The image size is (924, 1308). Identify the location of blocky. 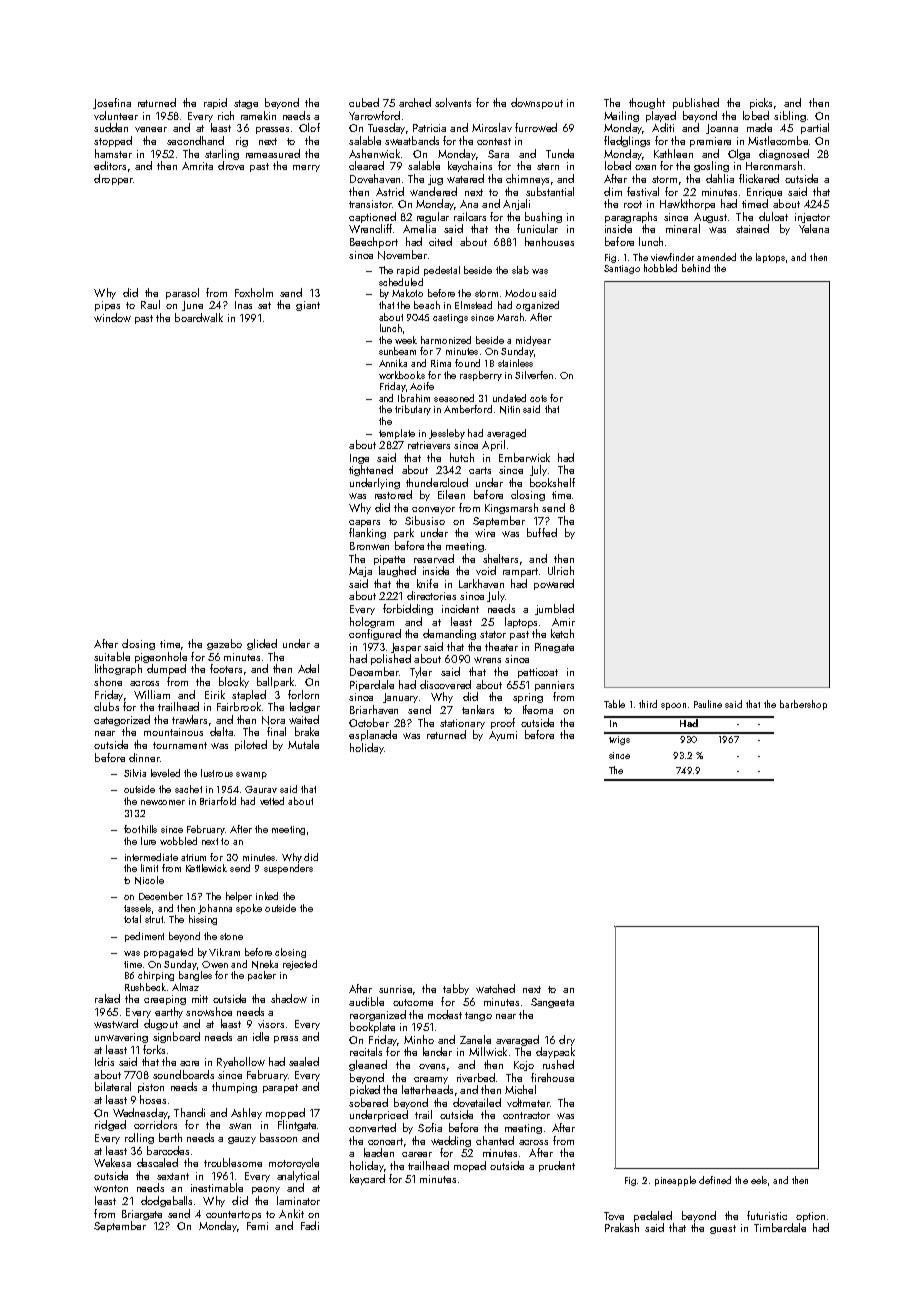
(234, 682).
